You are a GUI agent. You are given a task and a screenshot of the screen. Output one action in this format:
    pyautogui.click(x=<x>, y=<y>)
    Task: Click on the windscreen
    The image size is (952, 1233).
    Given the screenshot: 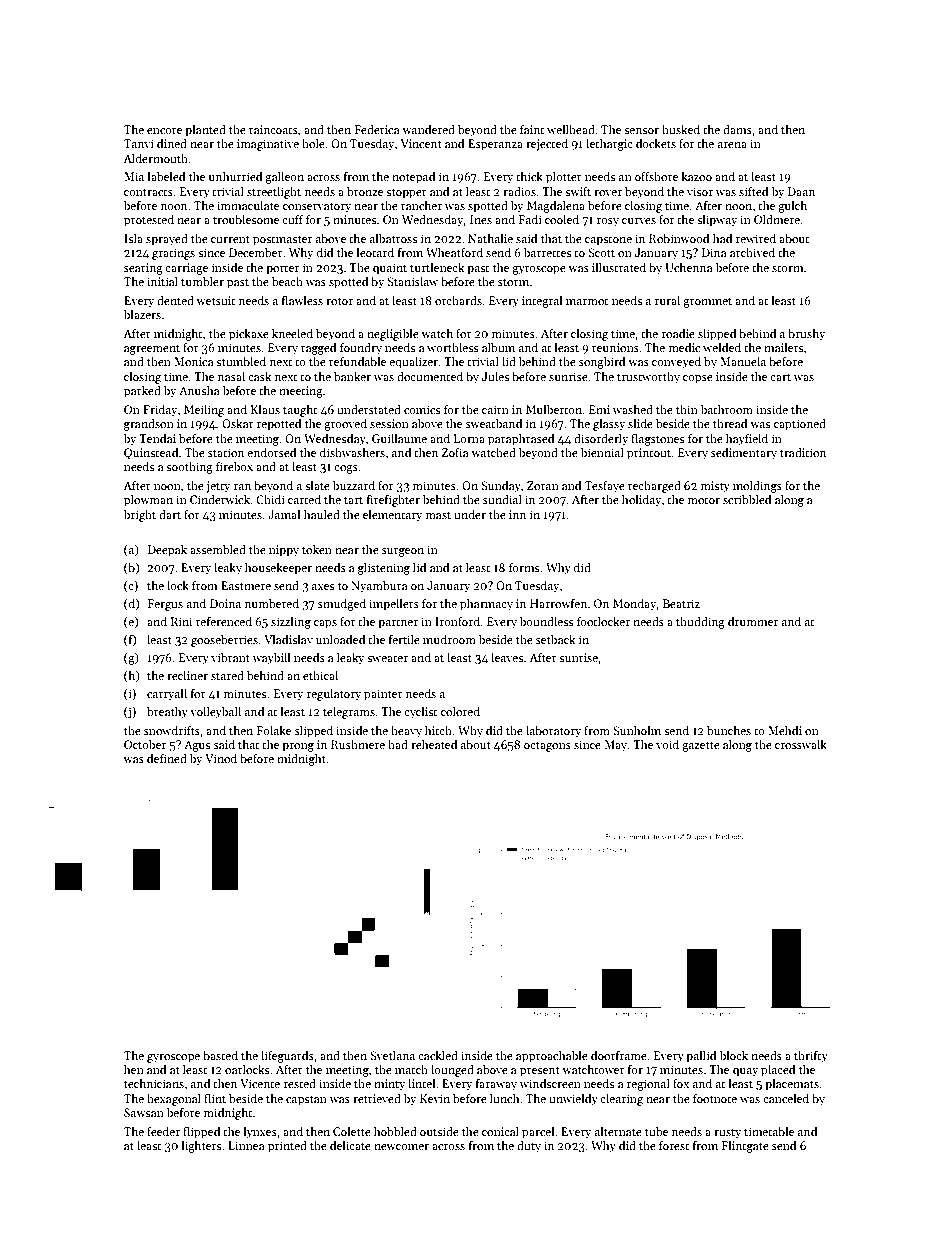 What is the action you would take?
    pyautogui.click(x=550, y=1083)
